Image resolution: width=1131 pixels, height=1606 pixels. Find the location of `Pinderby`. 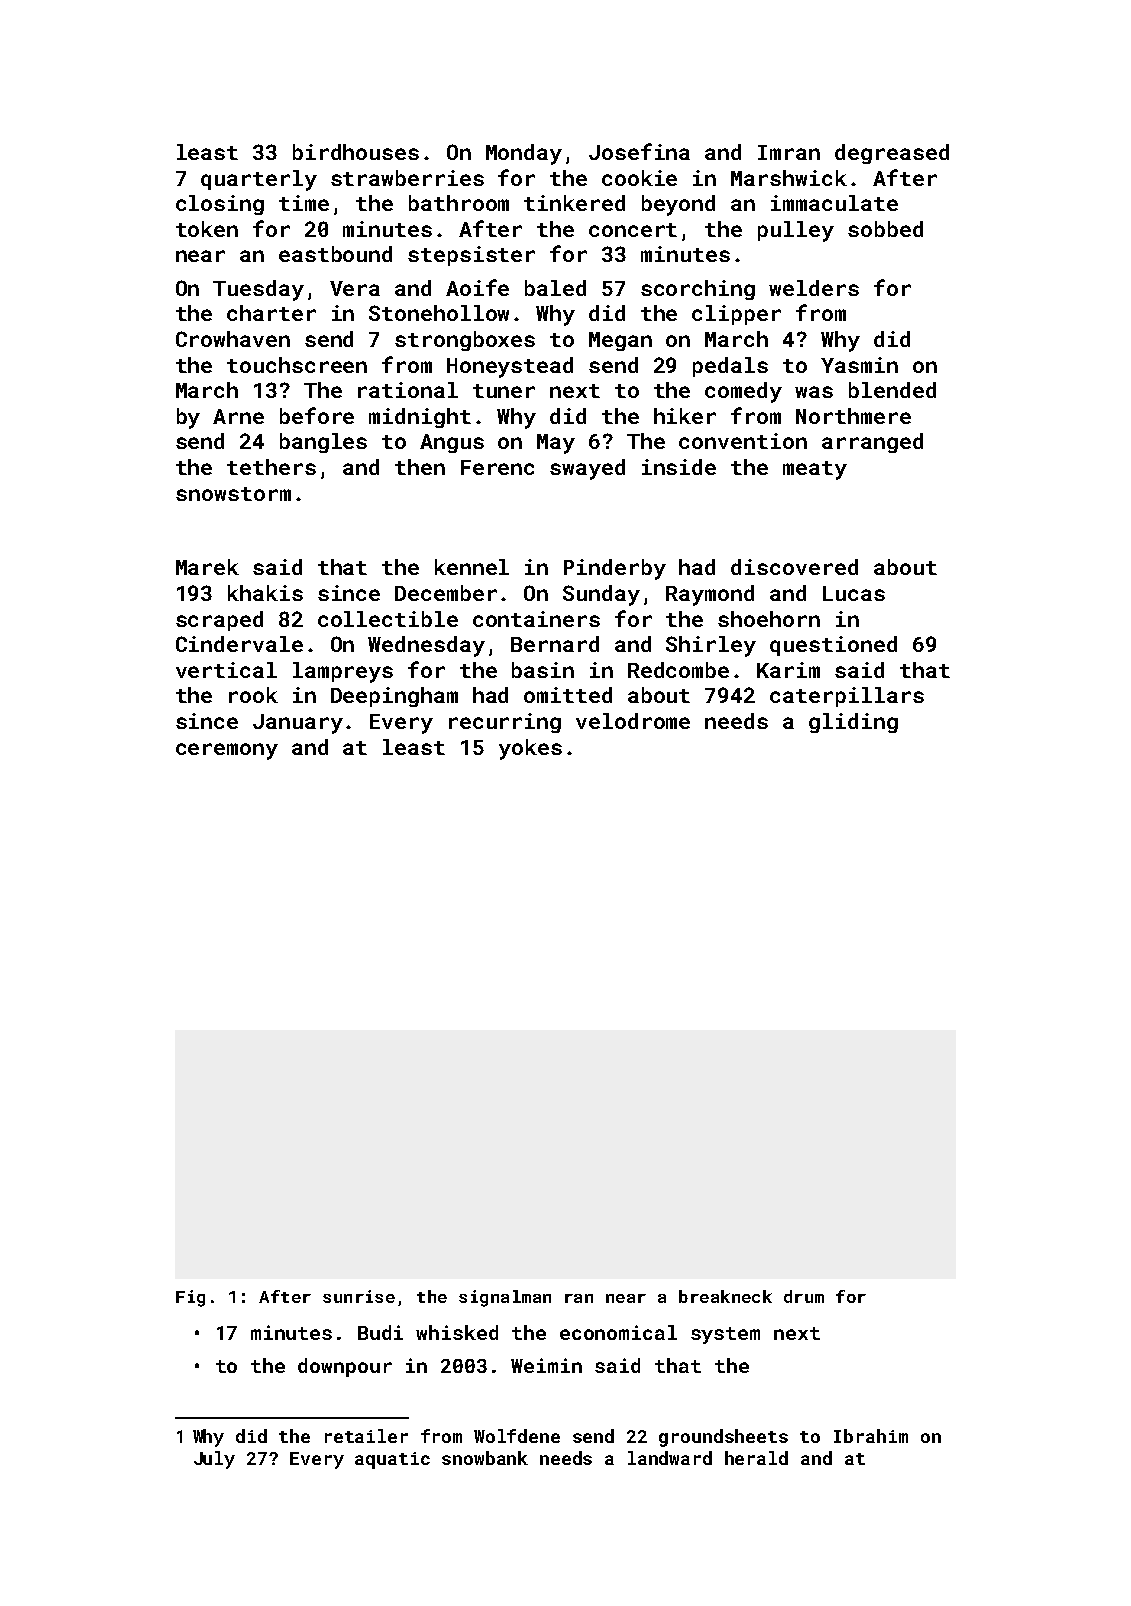

Pinderby is located at coordinates (615, 569).
